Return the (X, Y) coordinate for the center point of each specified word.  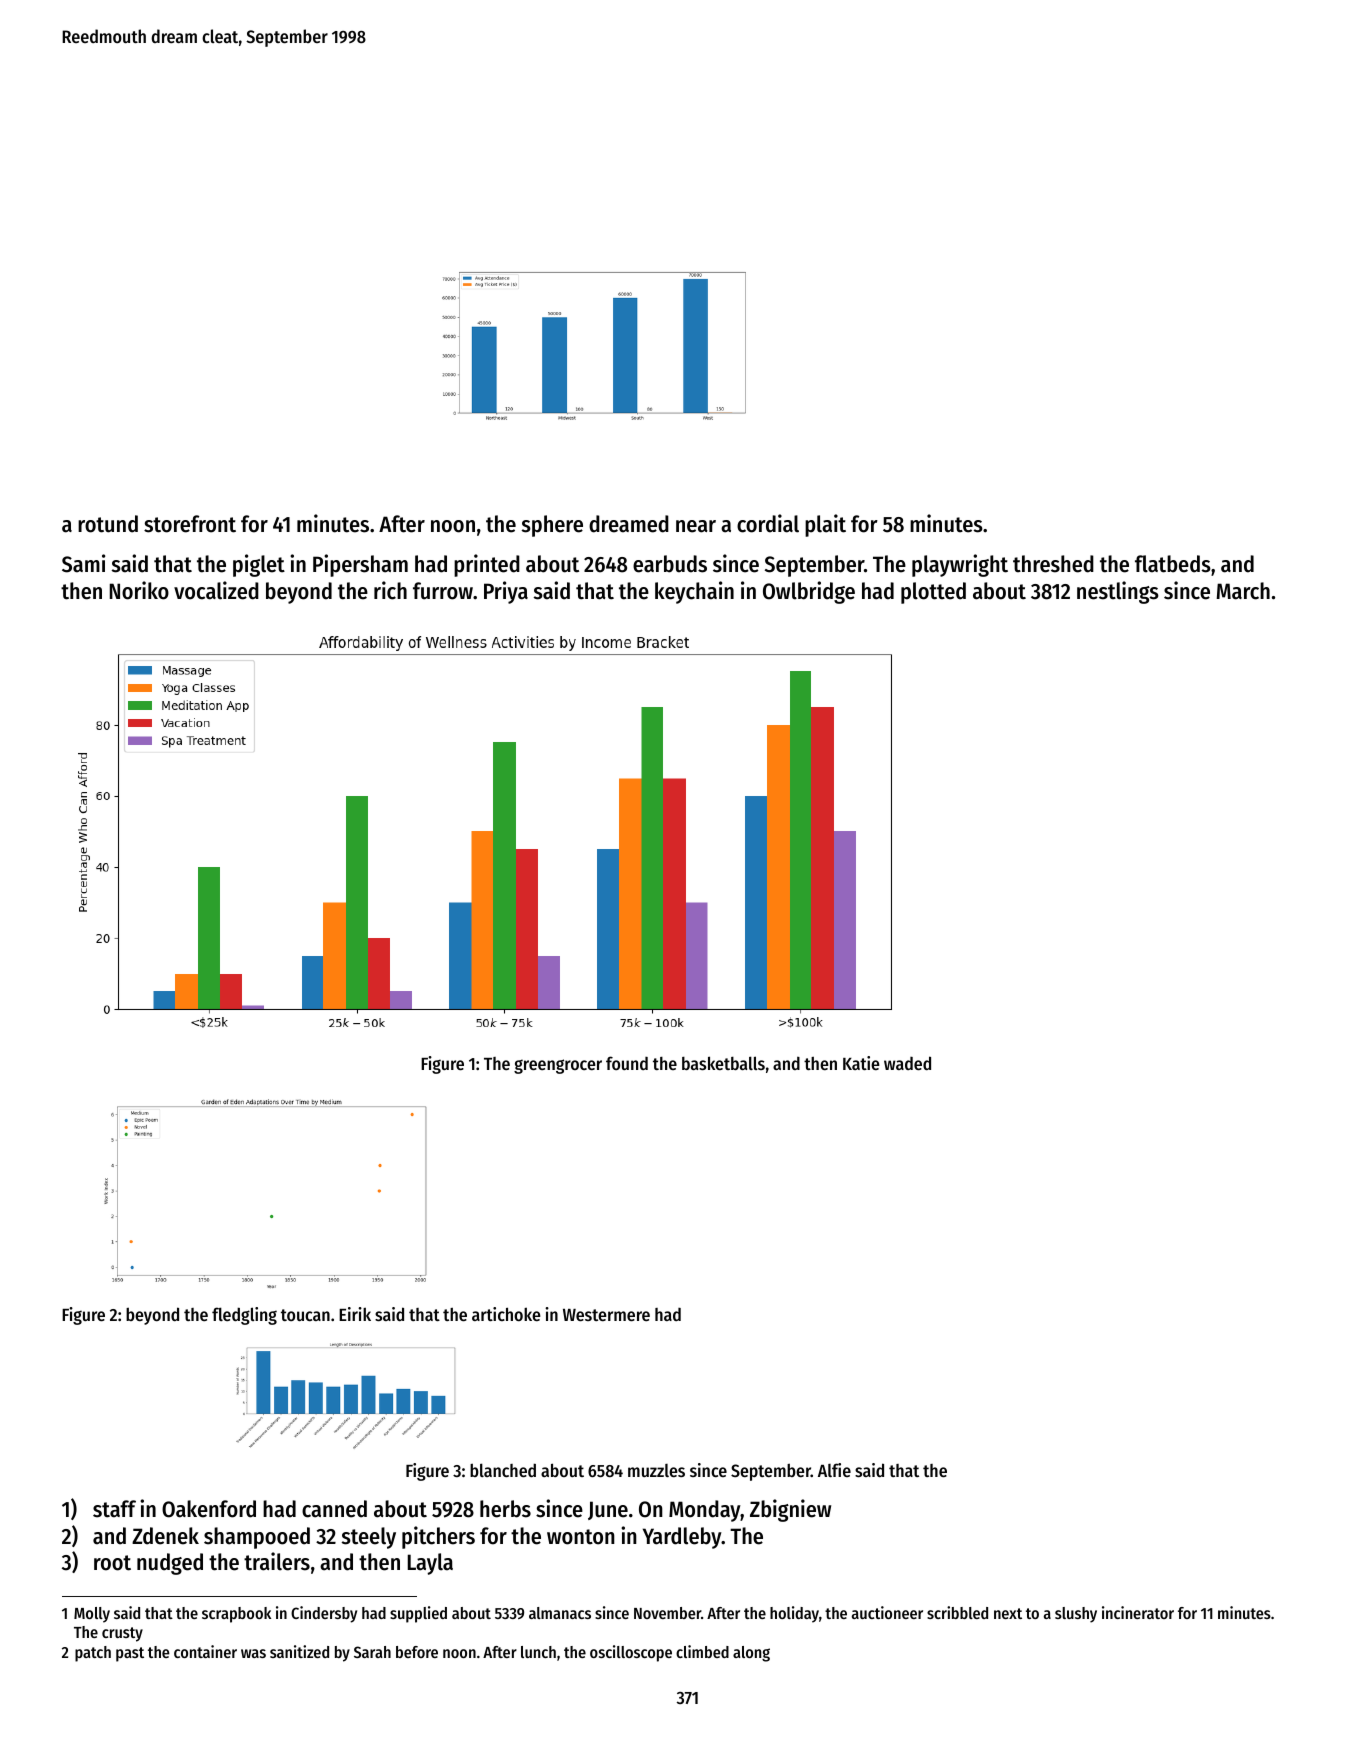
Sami (83, 563)
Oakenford (209, 1509)
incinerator (1138, 1612)
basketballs (723, 1063)
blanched (503, 1470)
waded (907, 1063)
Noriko (139, 590)
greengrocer (558, 1066)
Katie (861, 1063)
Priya (506, 592)
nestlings (1118, 592)
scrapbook (236, 1615)
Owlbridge (809, 592)
